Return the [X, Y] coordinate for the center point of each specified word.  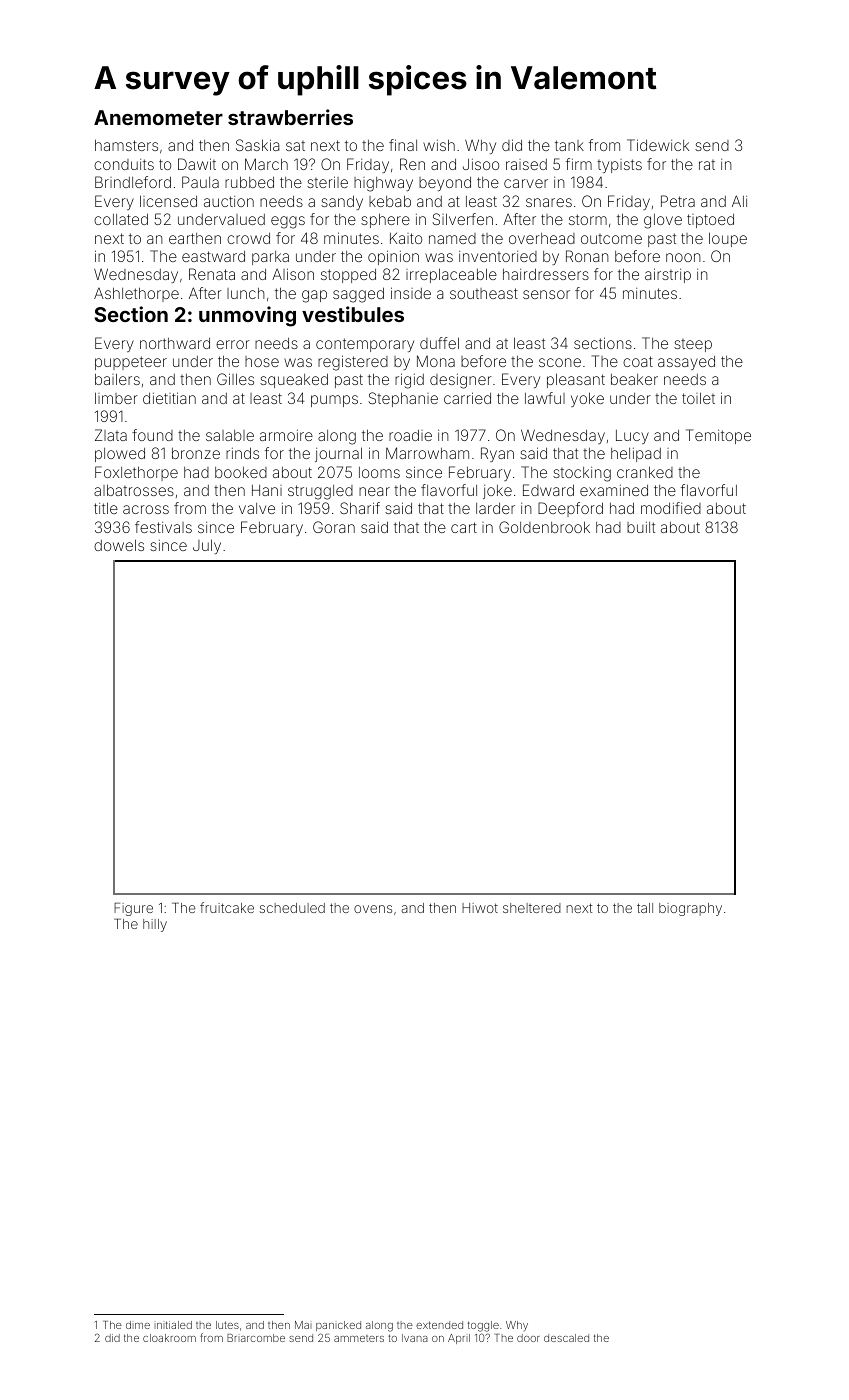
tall [645, 908]
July [207, 546]
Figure [133, 909]
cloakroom [169, 1338]
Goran [334, 527]
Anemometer [158, 117]
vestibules [353, 314]
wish [439, 145]
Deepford [570, 509]
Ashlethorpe [136, 294]
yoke [587, 399]
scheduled [292, 908]
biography [690, 909]
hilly [155, 925]
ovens [373, 909]
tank [569, 145]
